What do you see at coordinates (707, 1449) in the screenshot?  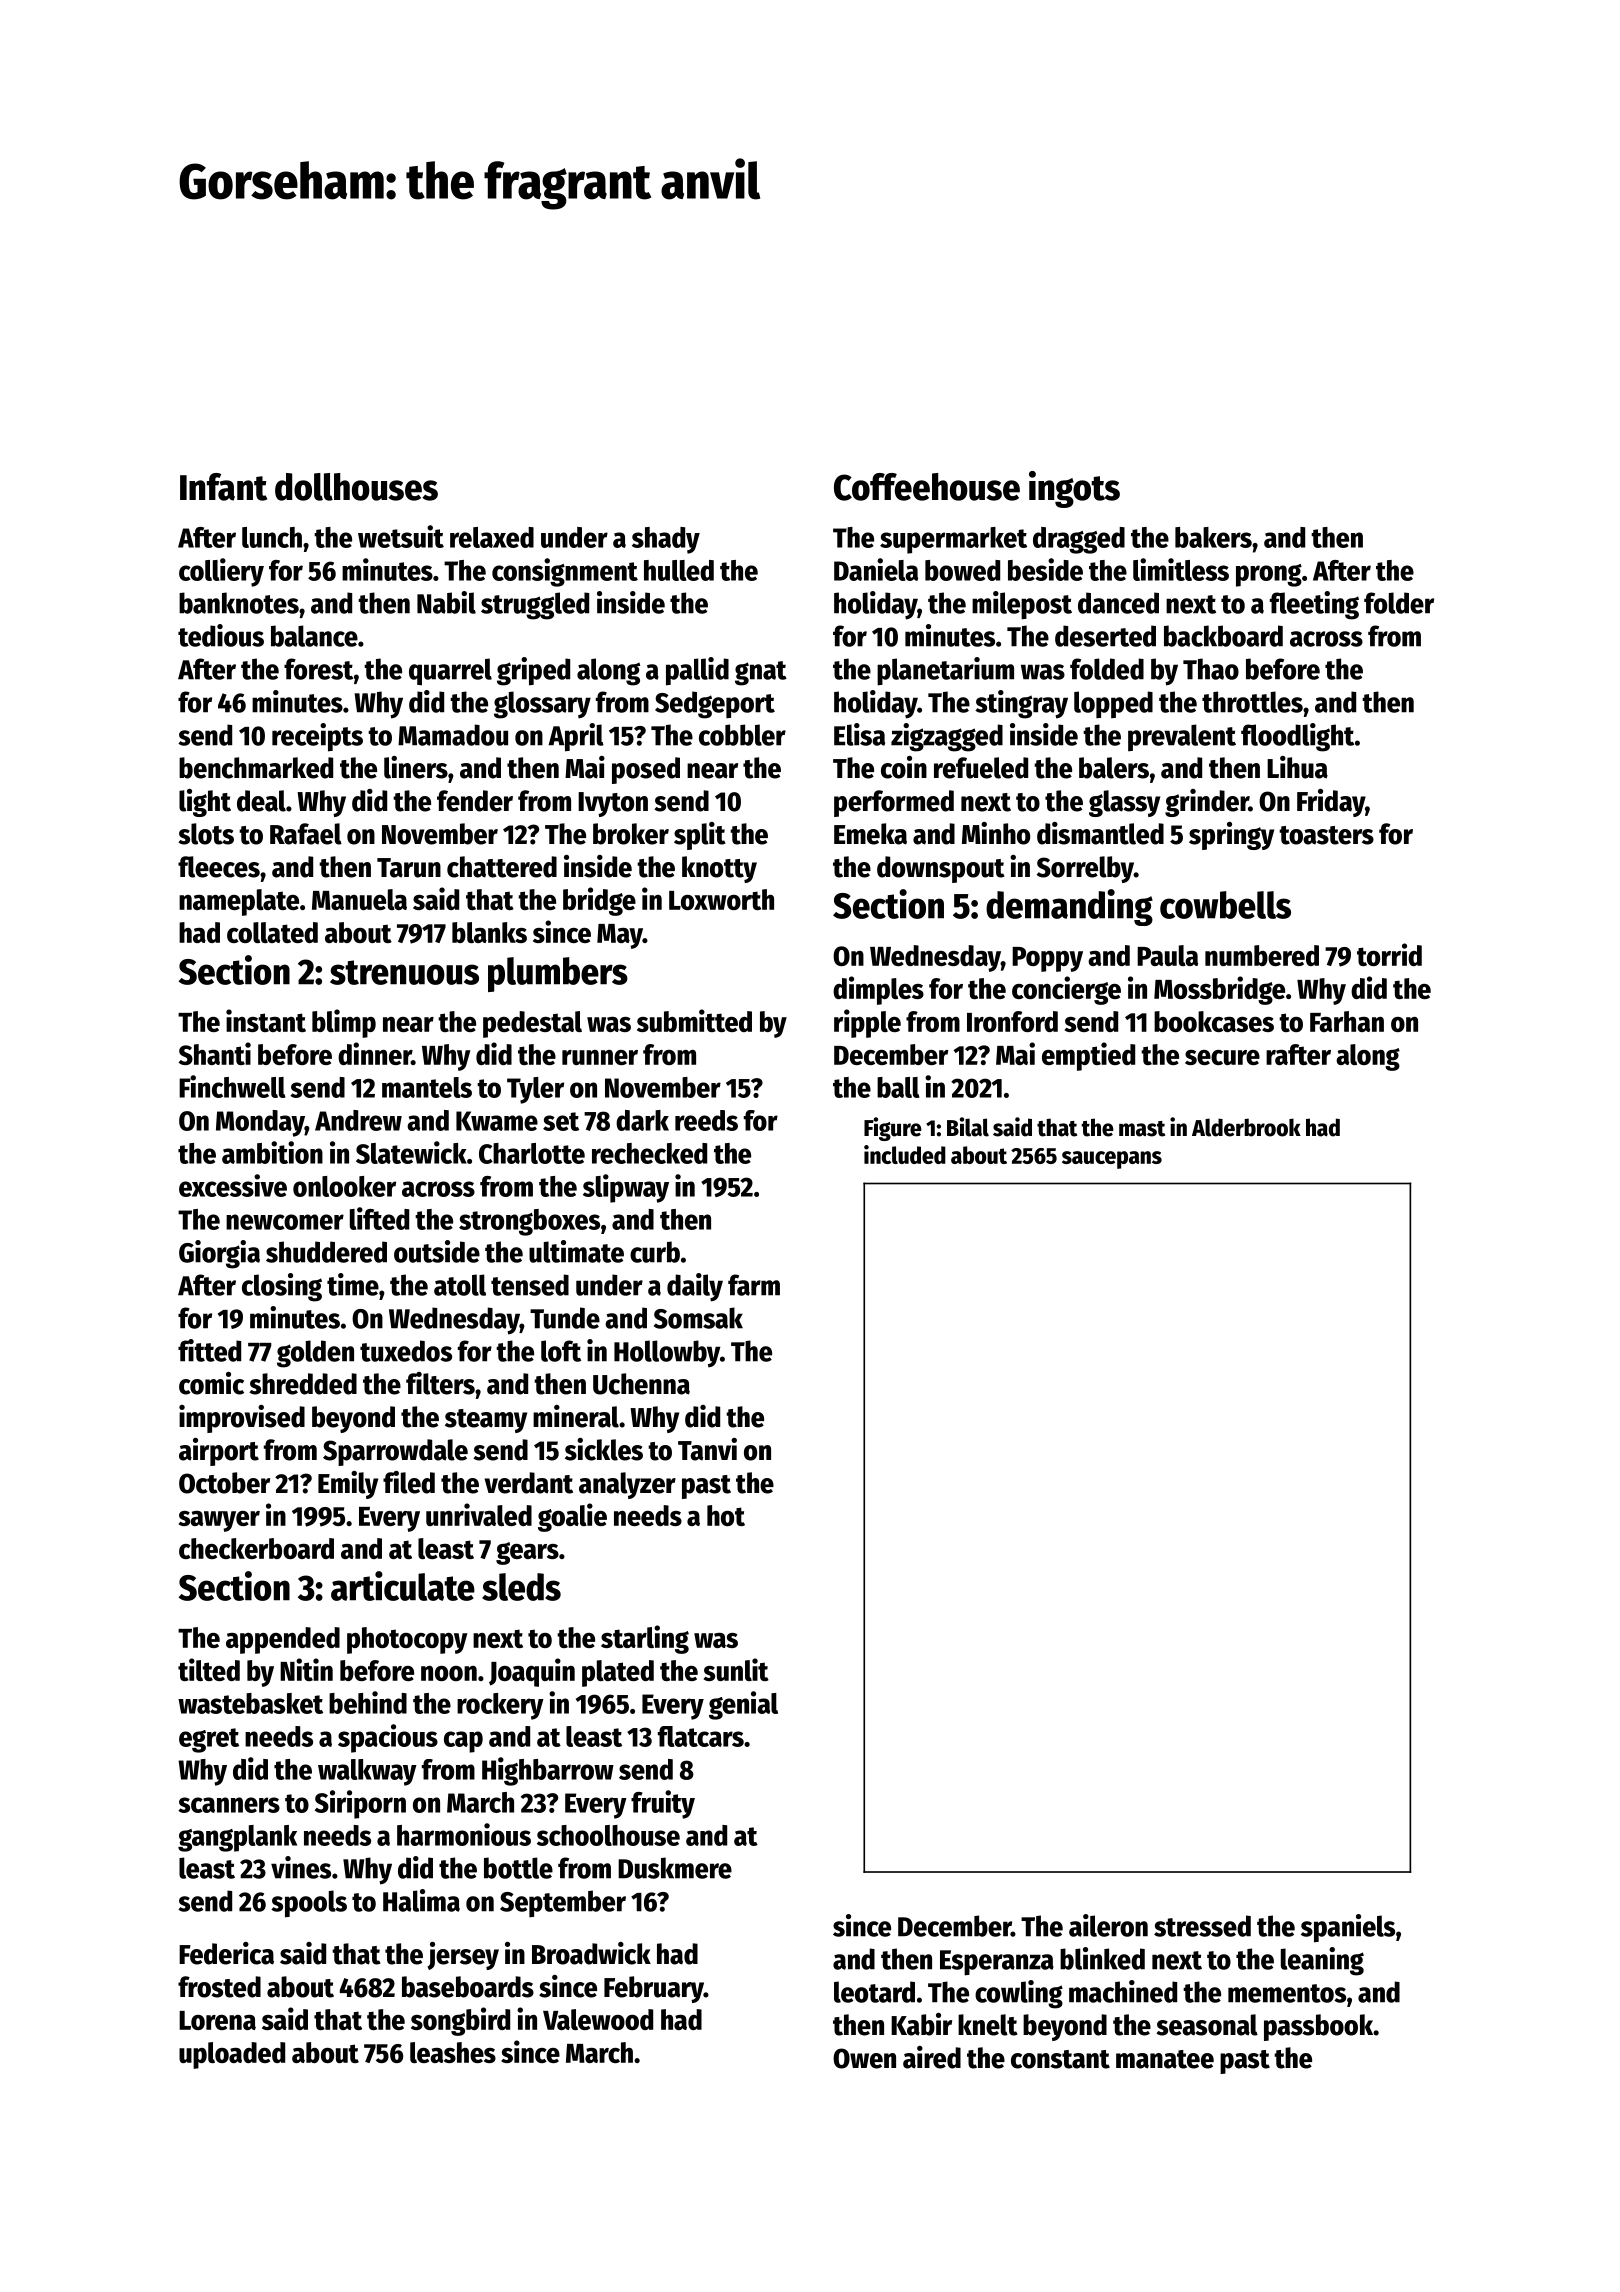 I see `Tanvi` at bounding box center [707, 1449].
